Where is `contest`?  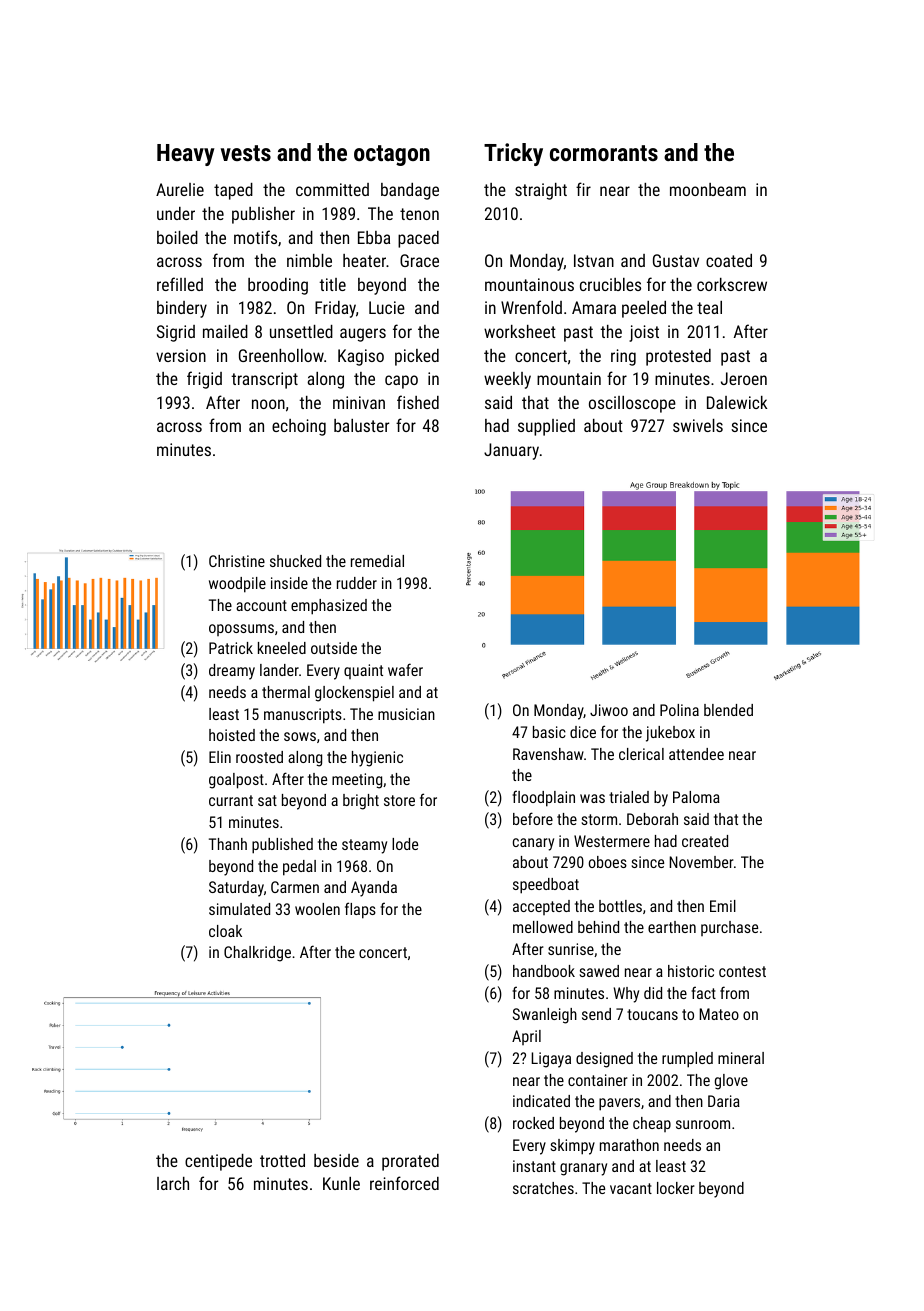 contest is located at coordinates (742, 971).
